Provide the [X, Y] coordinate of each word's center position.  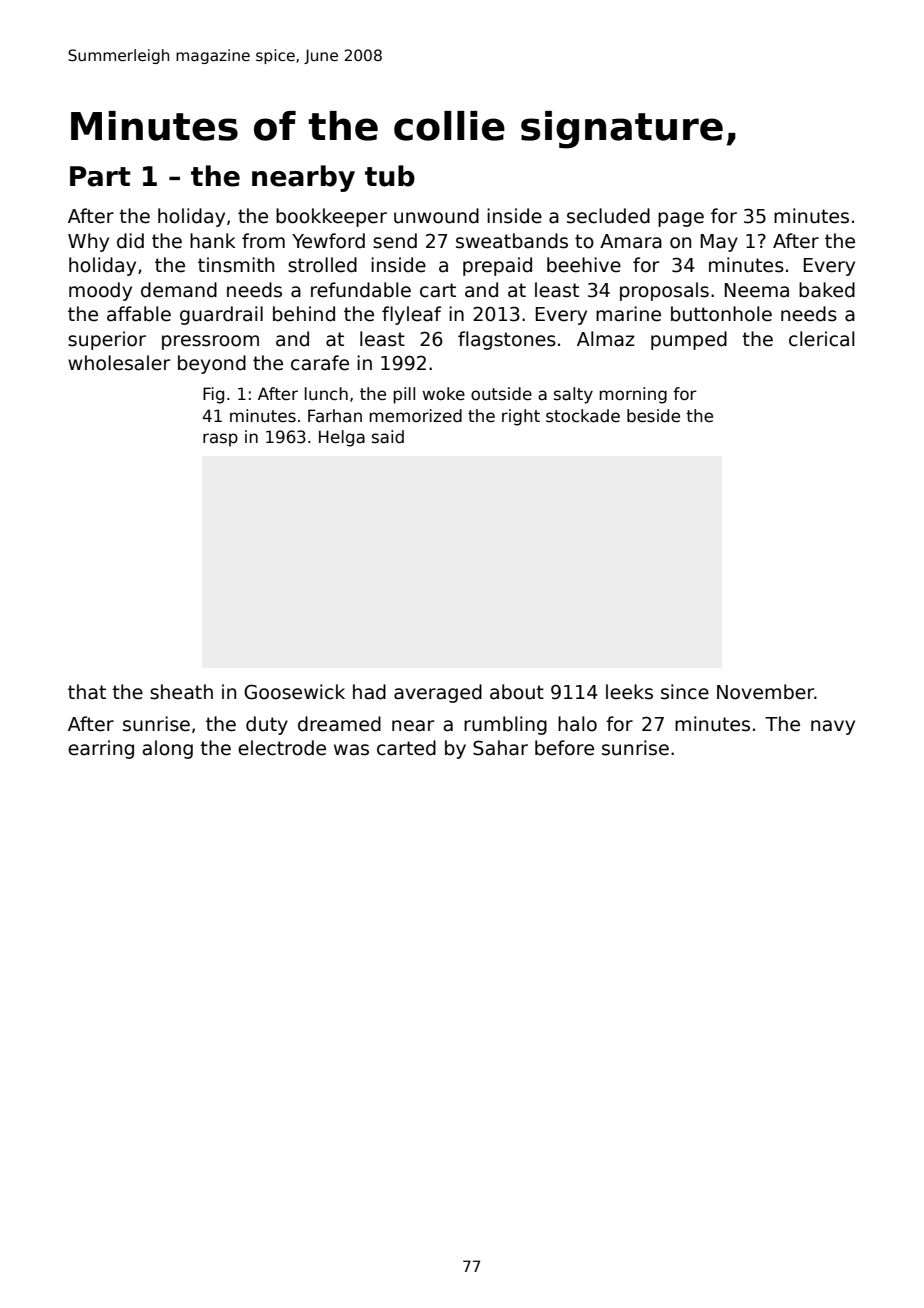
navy [833, 727]
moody [100, 291]
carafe [320, 363]
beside [653, 416]
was [351, 750]
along [168, 749]
